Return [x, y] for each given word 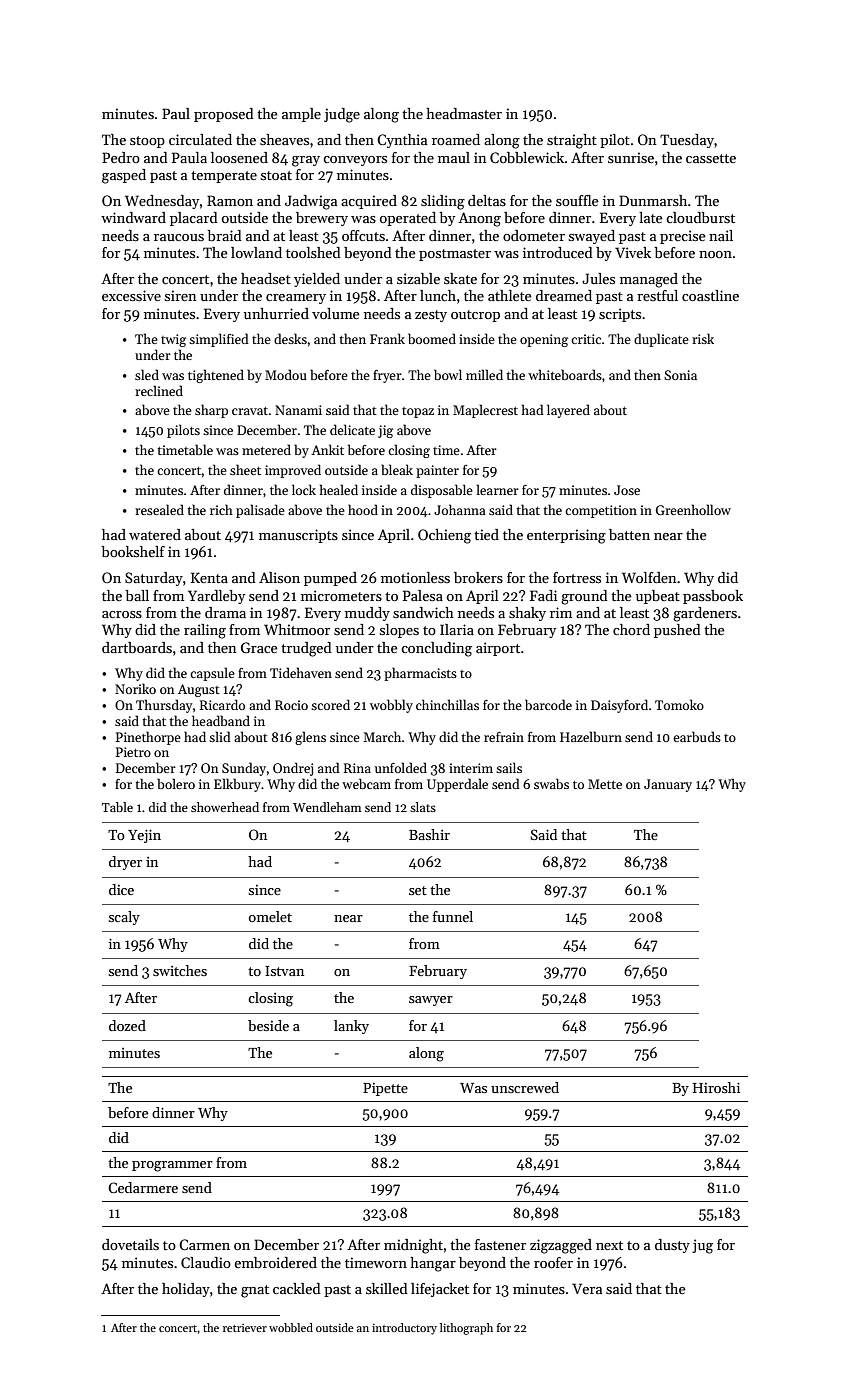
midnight [413, 1246]
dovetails [130, 1244]
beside [268, 1025]
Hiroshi [716, 1087]
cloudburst [700, 217]
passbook [713, 597]
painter [437, 471]
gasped [124, 176]
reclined [159, 390]
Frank [387, 338]
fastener [500, 1244]
